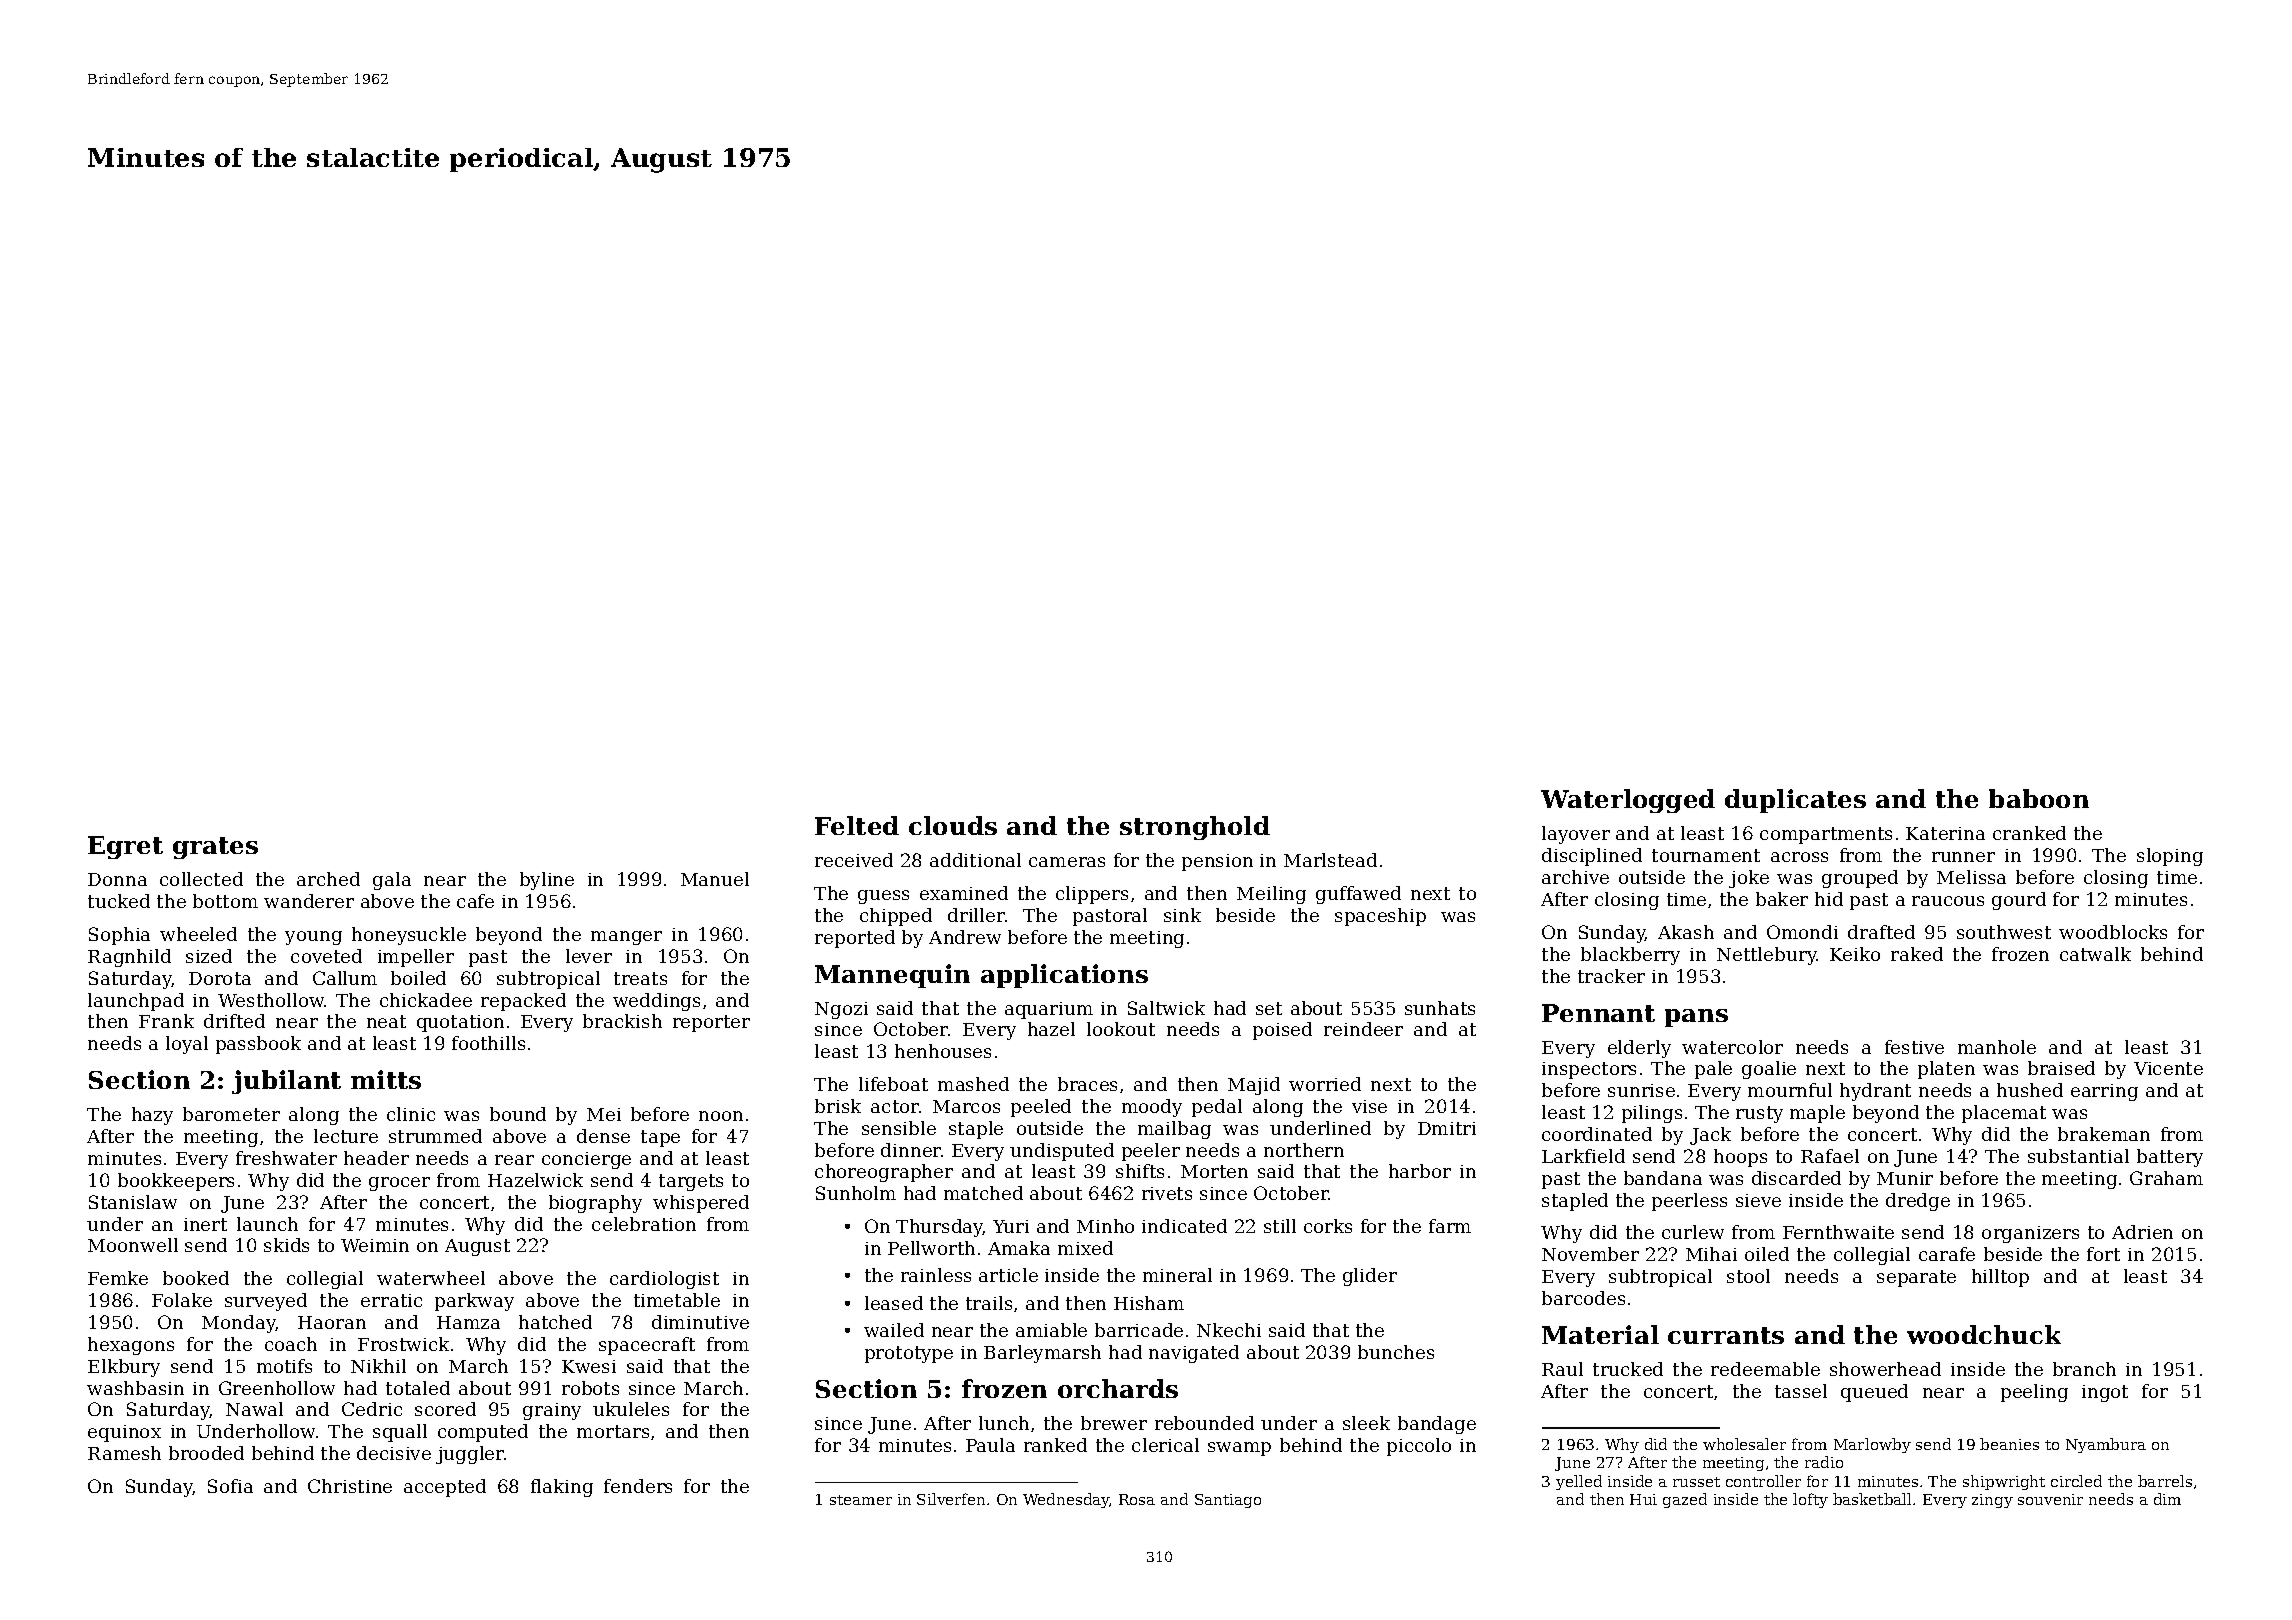  What do you see at coordinates (1874, 1393) in the screenshot?
I see `queued` at bounding box center [1874, 1393].
